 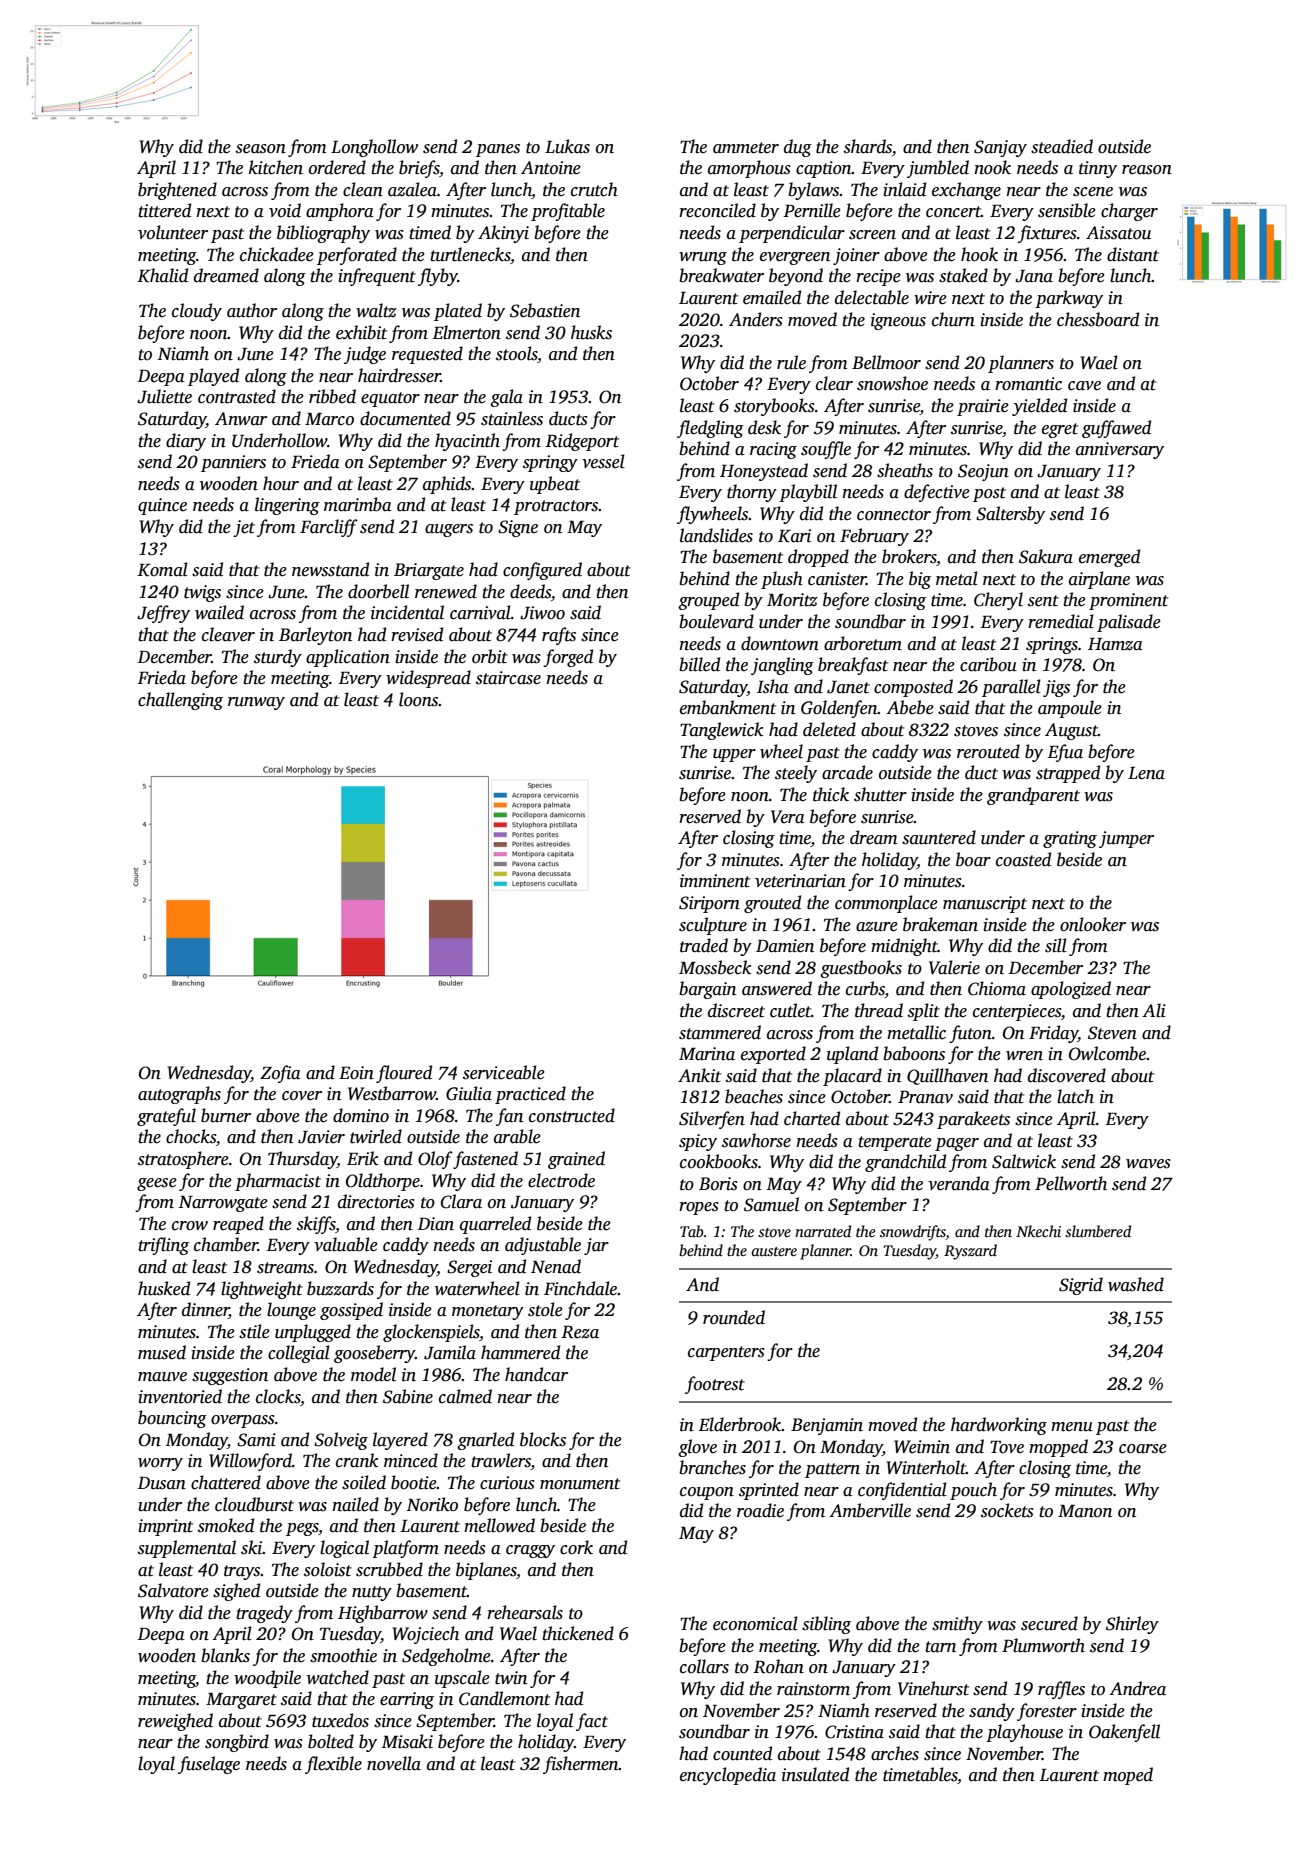 I want to click on Antoine, so click(x=551, y=168).
